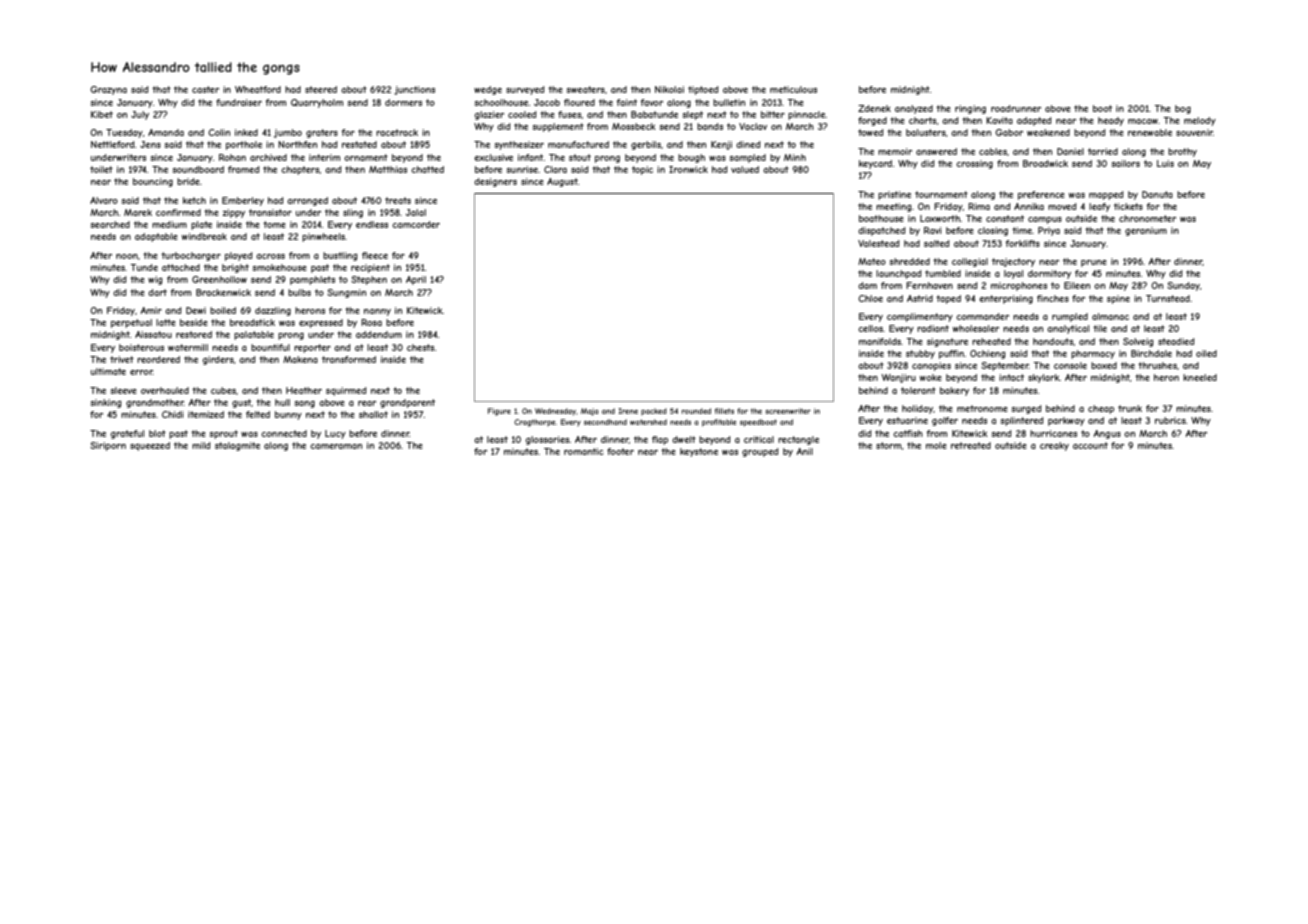 The width and height of the screenshot is (1308, 924). Describe the element at coordinates (488, 90) in the screenshot. I see `wedge` at that location.
